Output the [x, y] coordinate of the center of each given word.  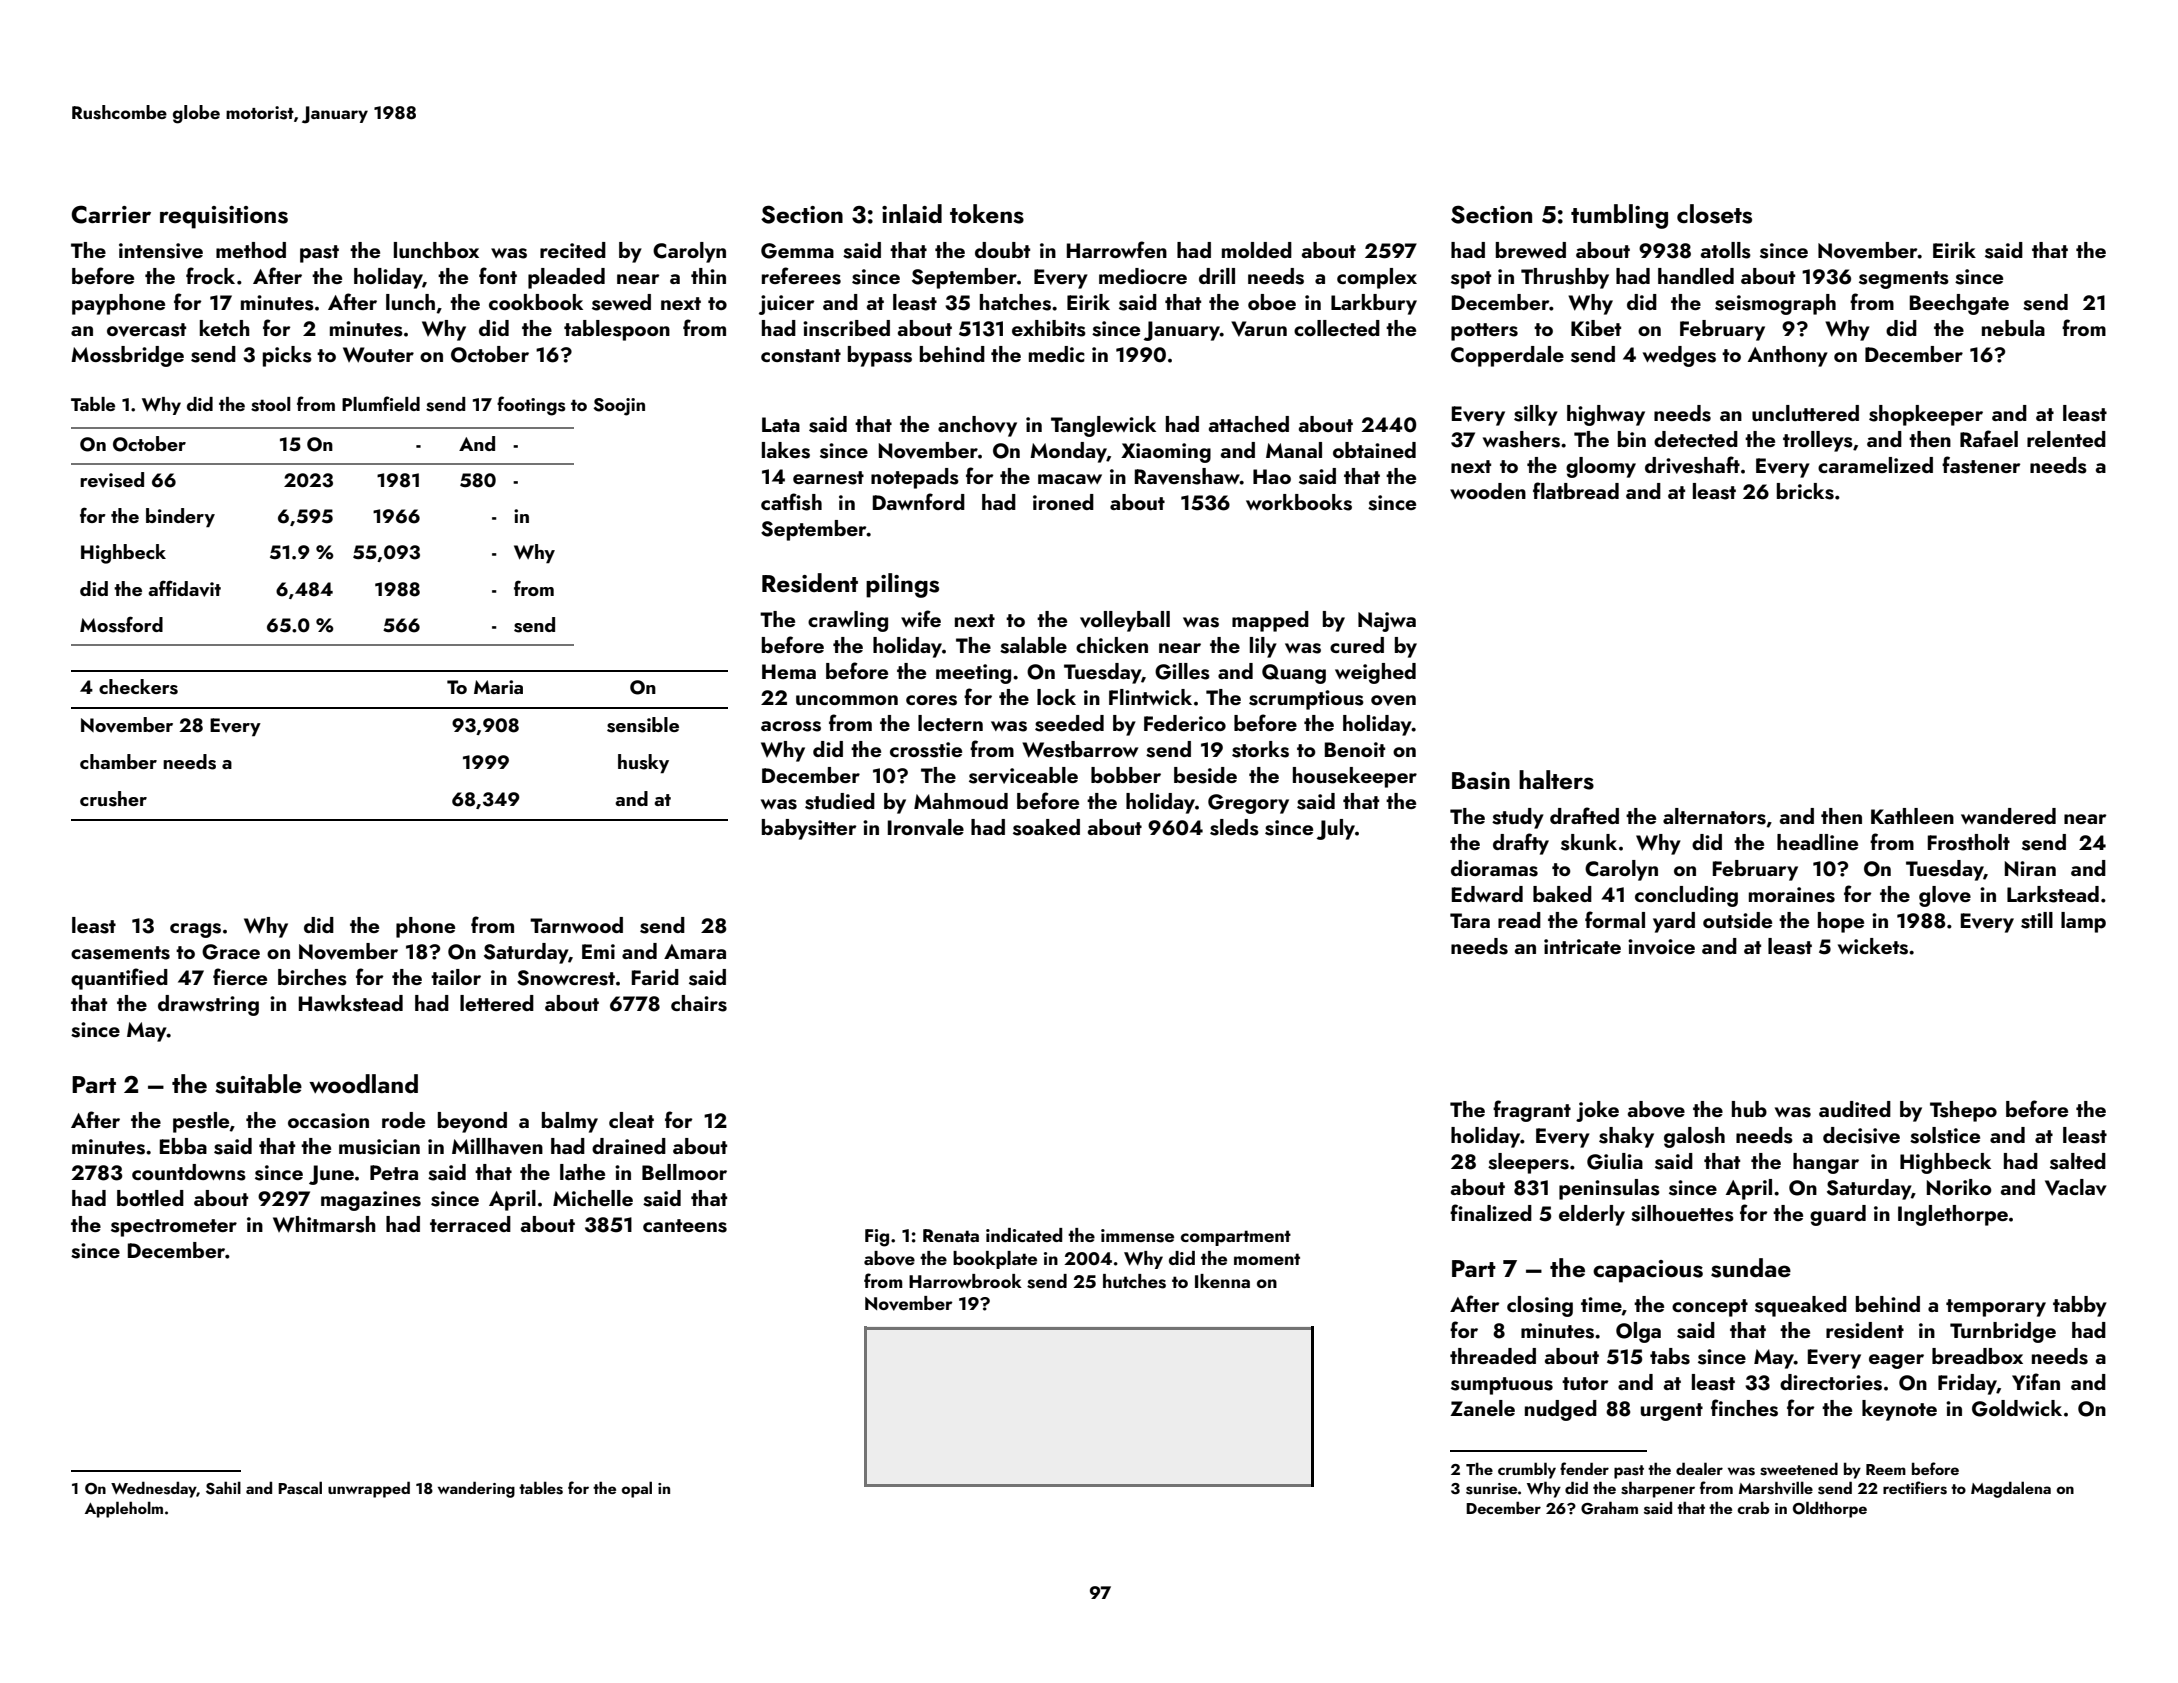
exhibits [1049, 328]
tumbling [1619, 216]
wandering [476, 1489]
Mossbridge [127, 356]
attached [1249, 424]
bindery [180, 517]
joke [1597, 1111]
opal [636, 1489]
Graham [1609, 1508]
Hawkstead [351, 1003]
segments [1904, 280]
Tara [1470, 920]
